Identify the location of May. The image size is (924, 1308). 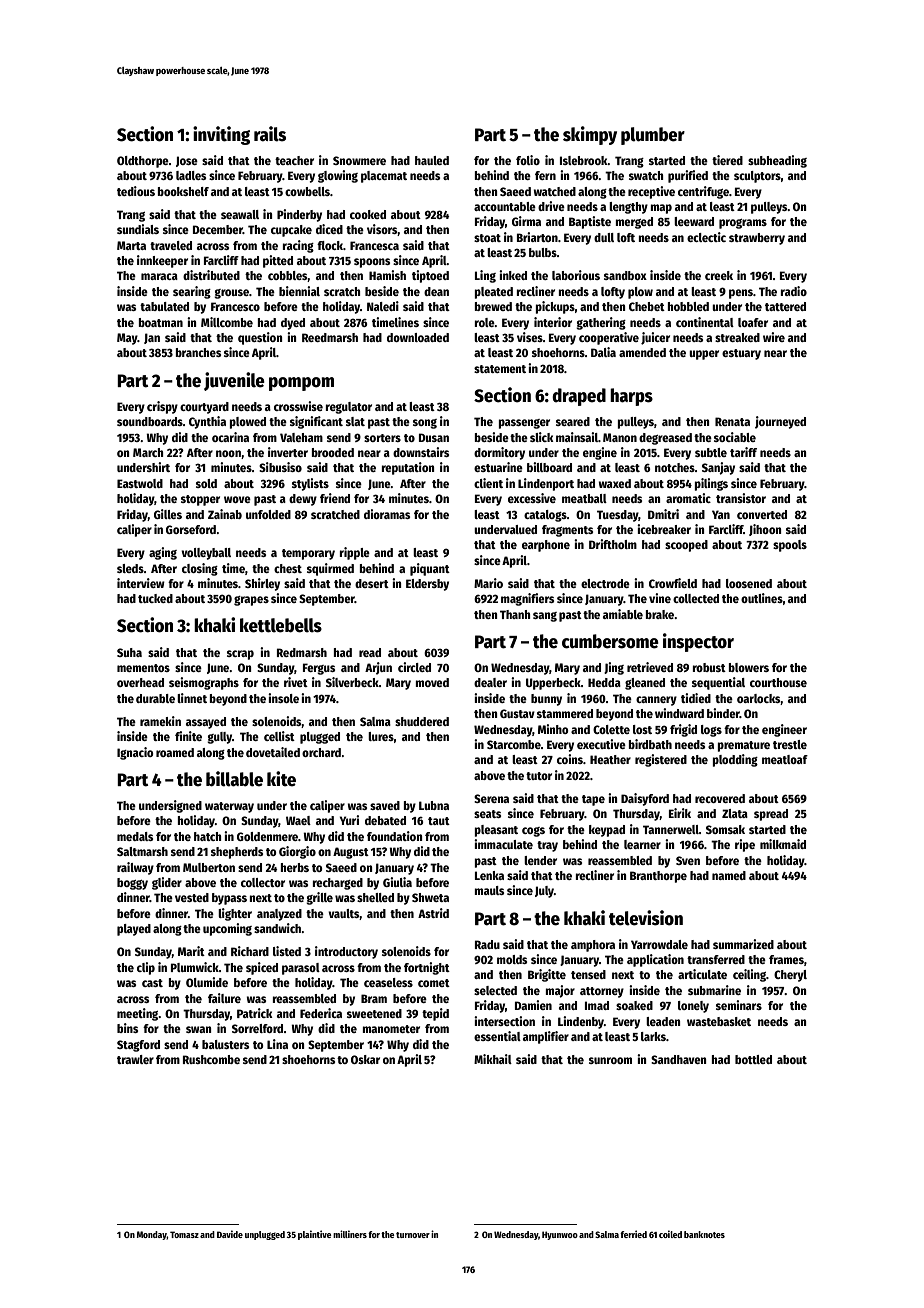
(127, 339).
